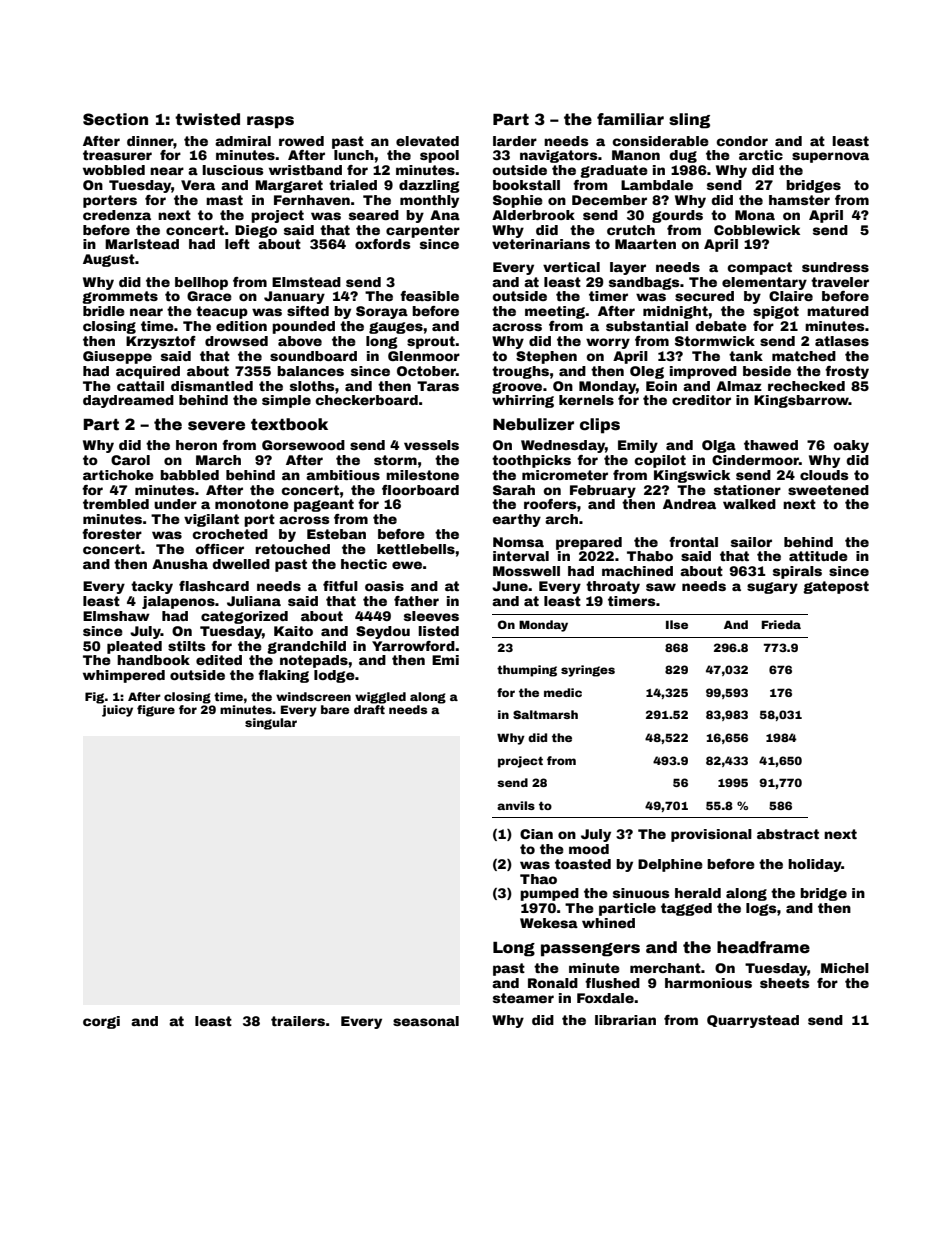 The height and width of the screenshot is (1233, 952). I want to click on abstract, so click(788, 834).
